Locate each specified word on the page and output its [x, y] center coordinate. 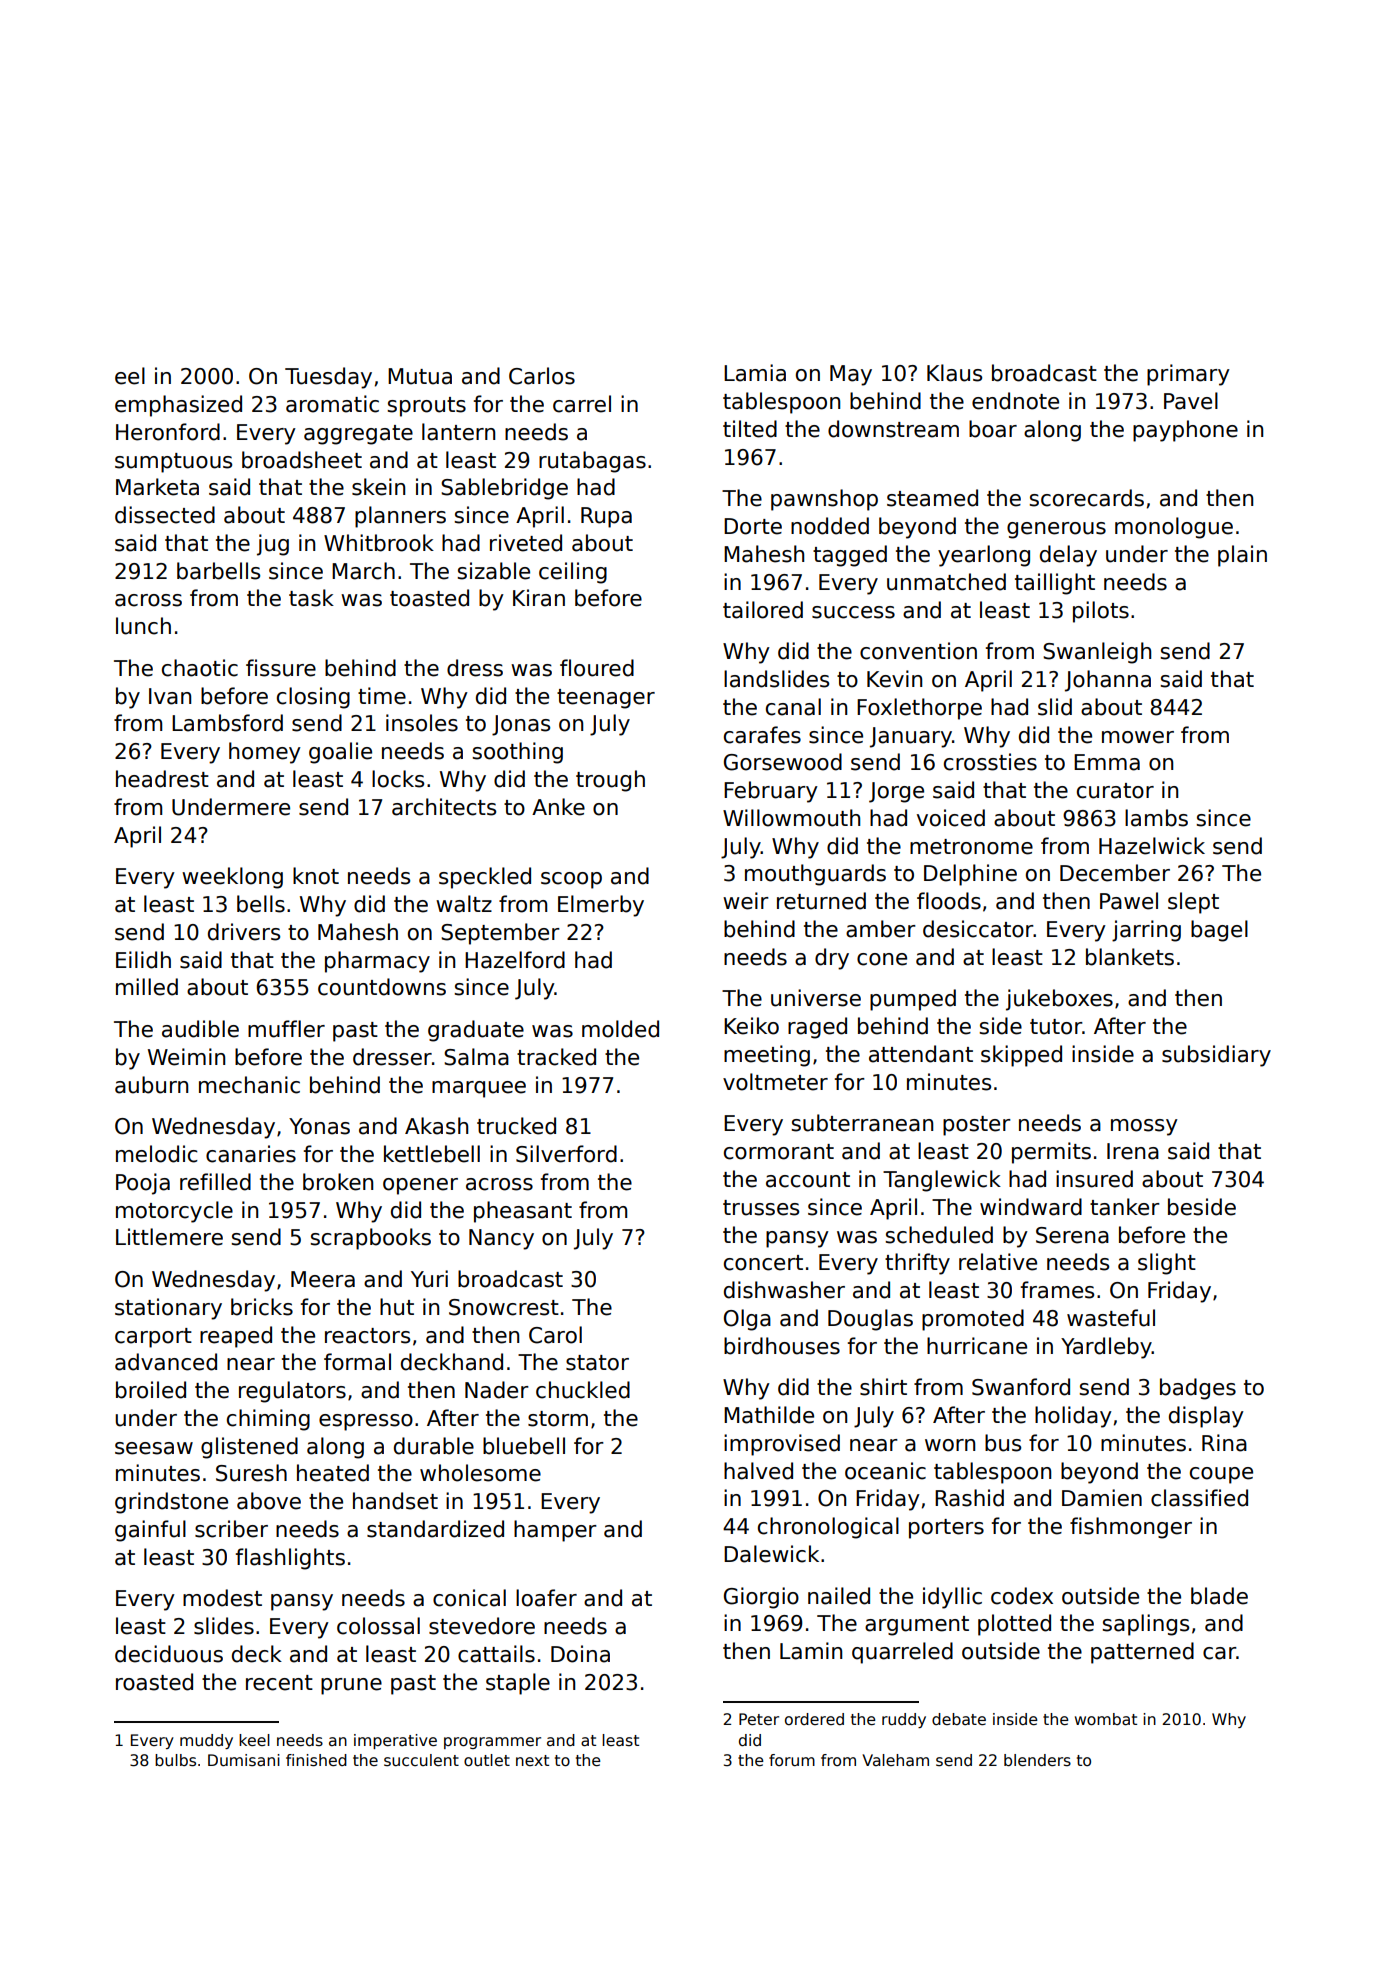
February [771, 792]
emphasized [178, 406]
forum [792, 1760]
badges [1198, 1389]
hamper [555, 1531]
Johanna [1108, 681]
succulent [421, 1760]
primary [1188, 375]
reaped [236, 1337]
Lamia [755, 373]
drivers [244, 932]
